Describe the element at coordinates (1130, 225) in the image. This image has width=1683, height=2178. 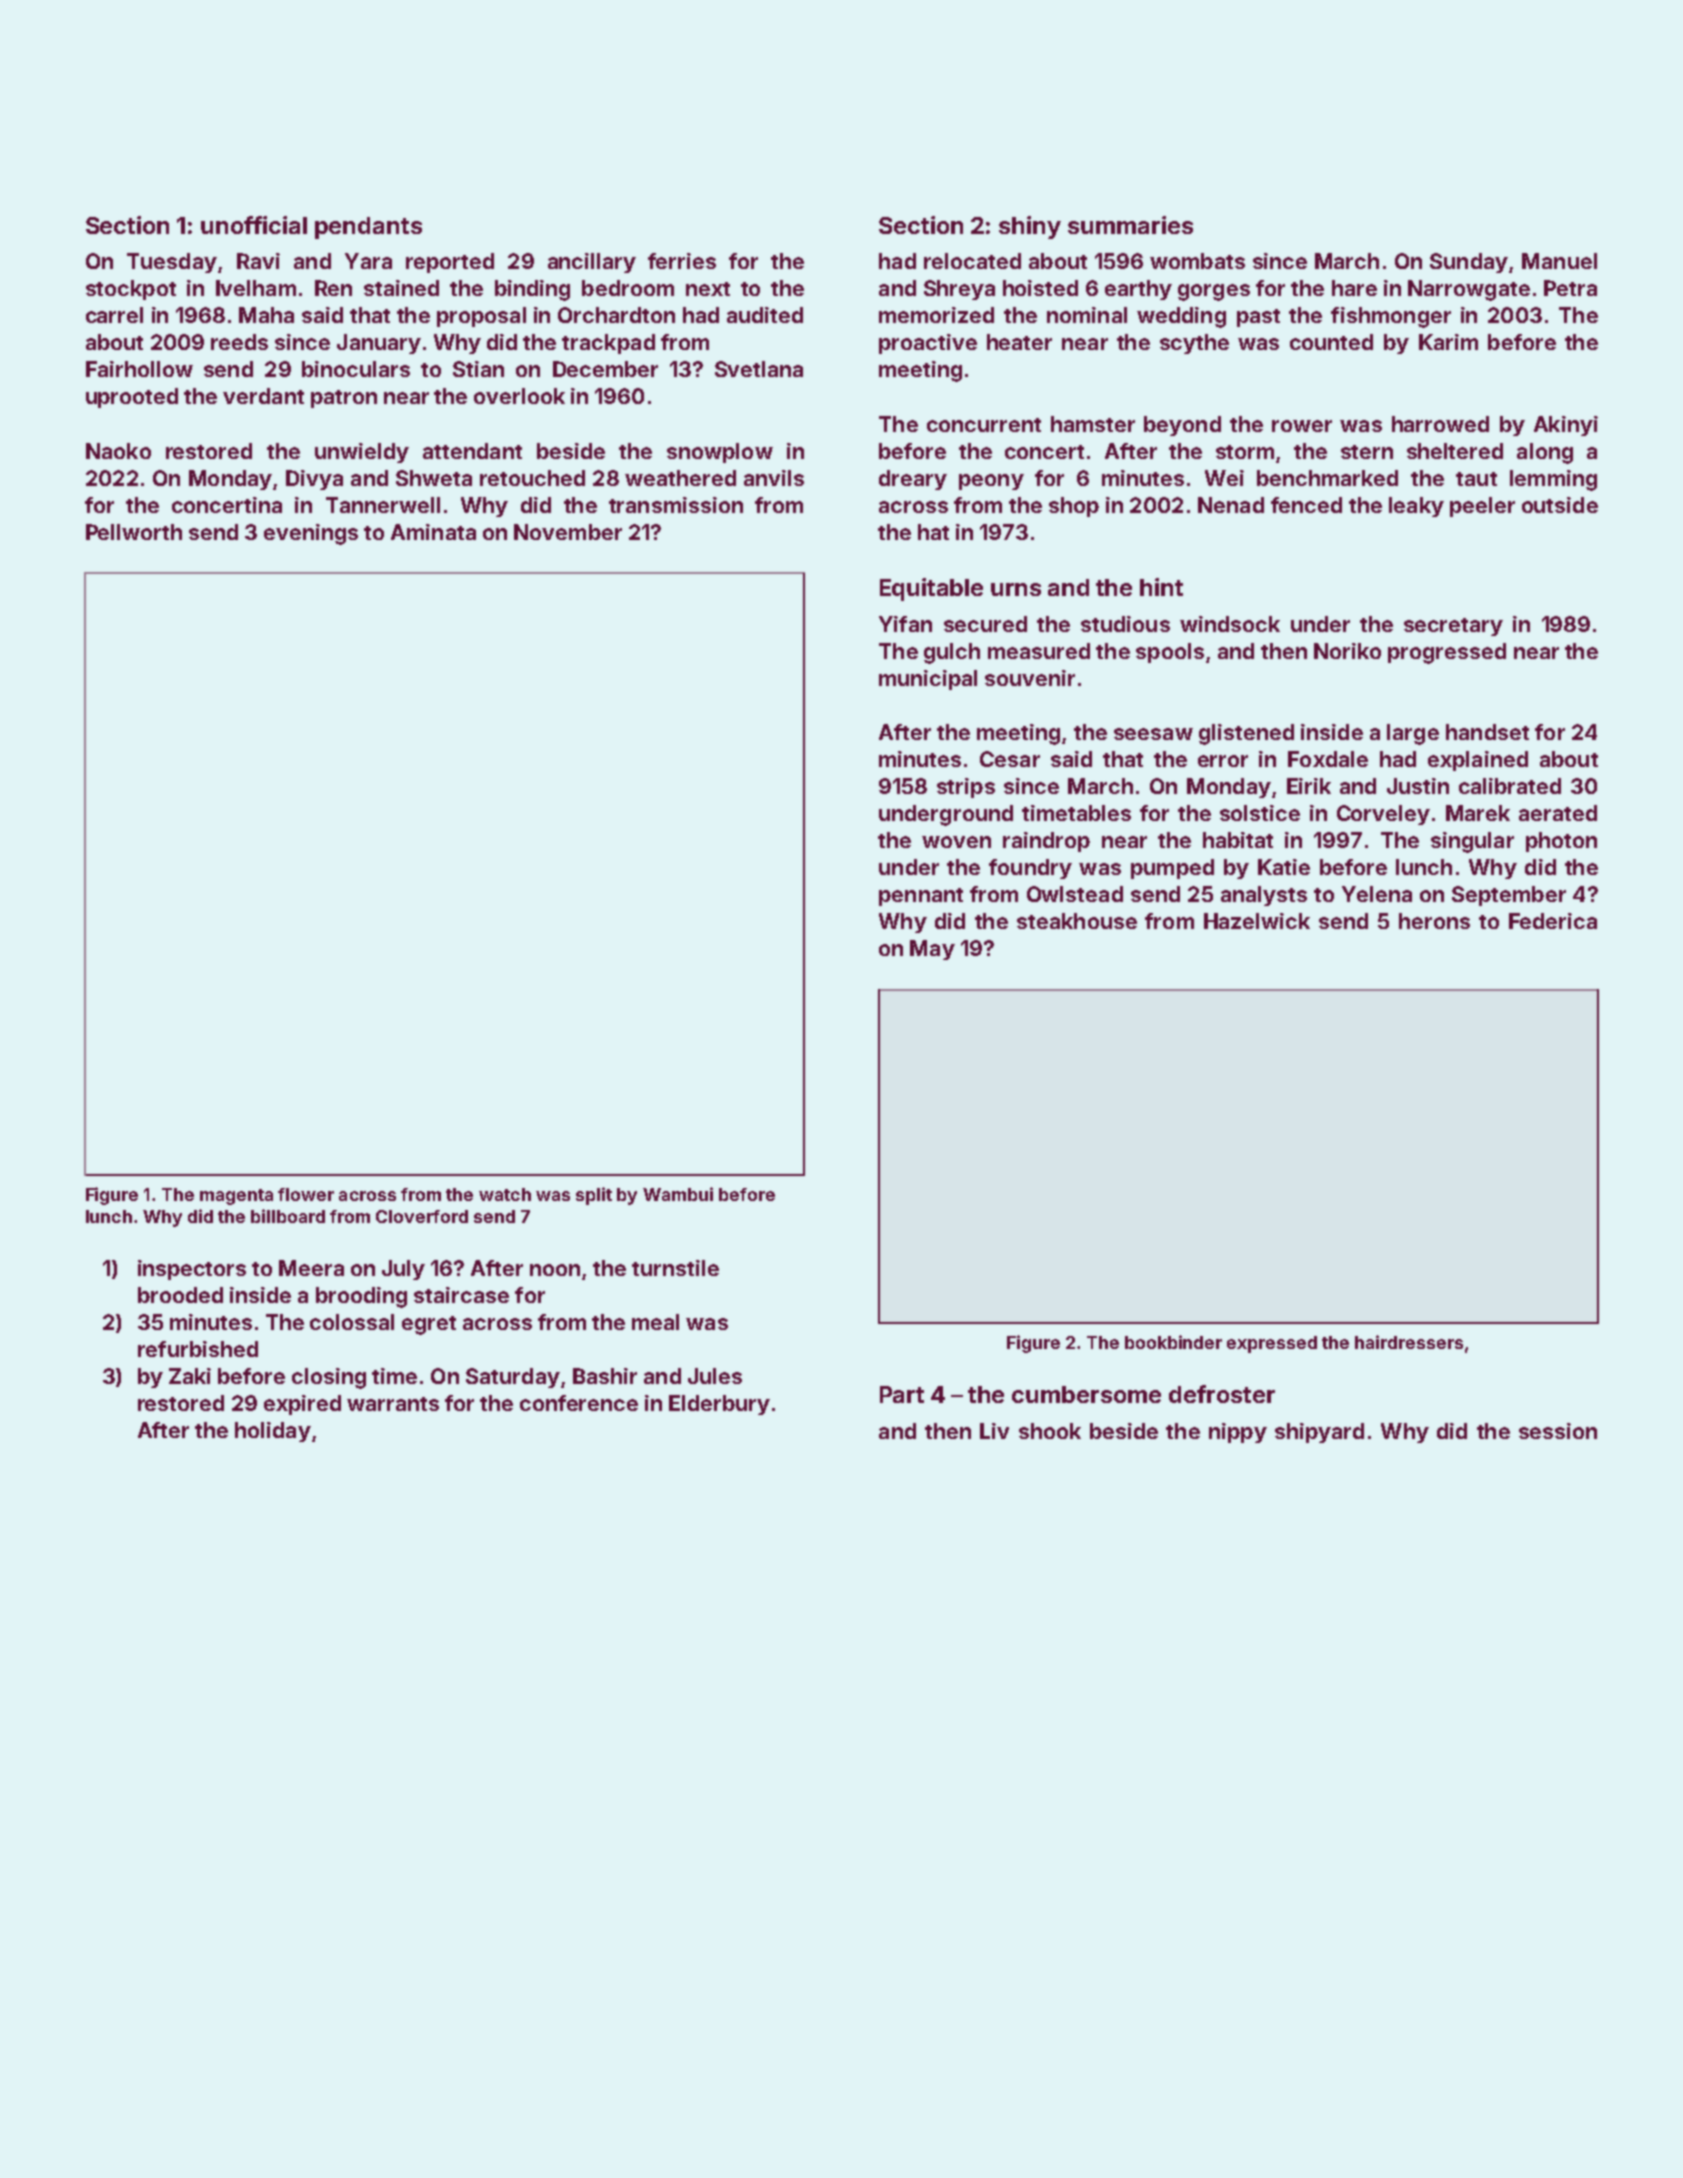
I see `summaries` at that location.
